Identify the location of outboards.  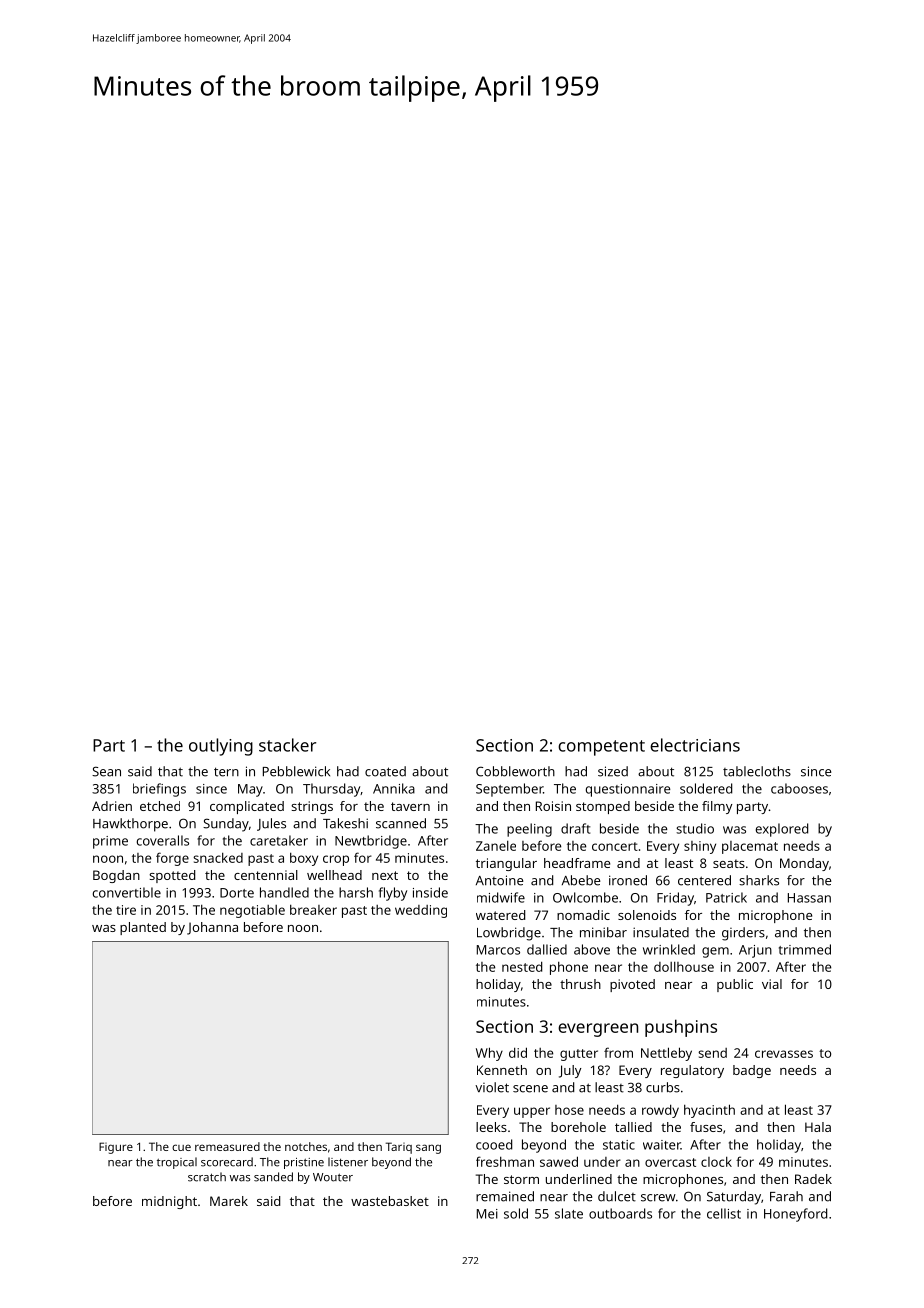
(620, 1213).
